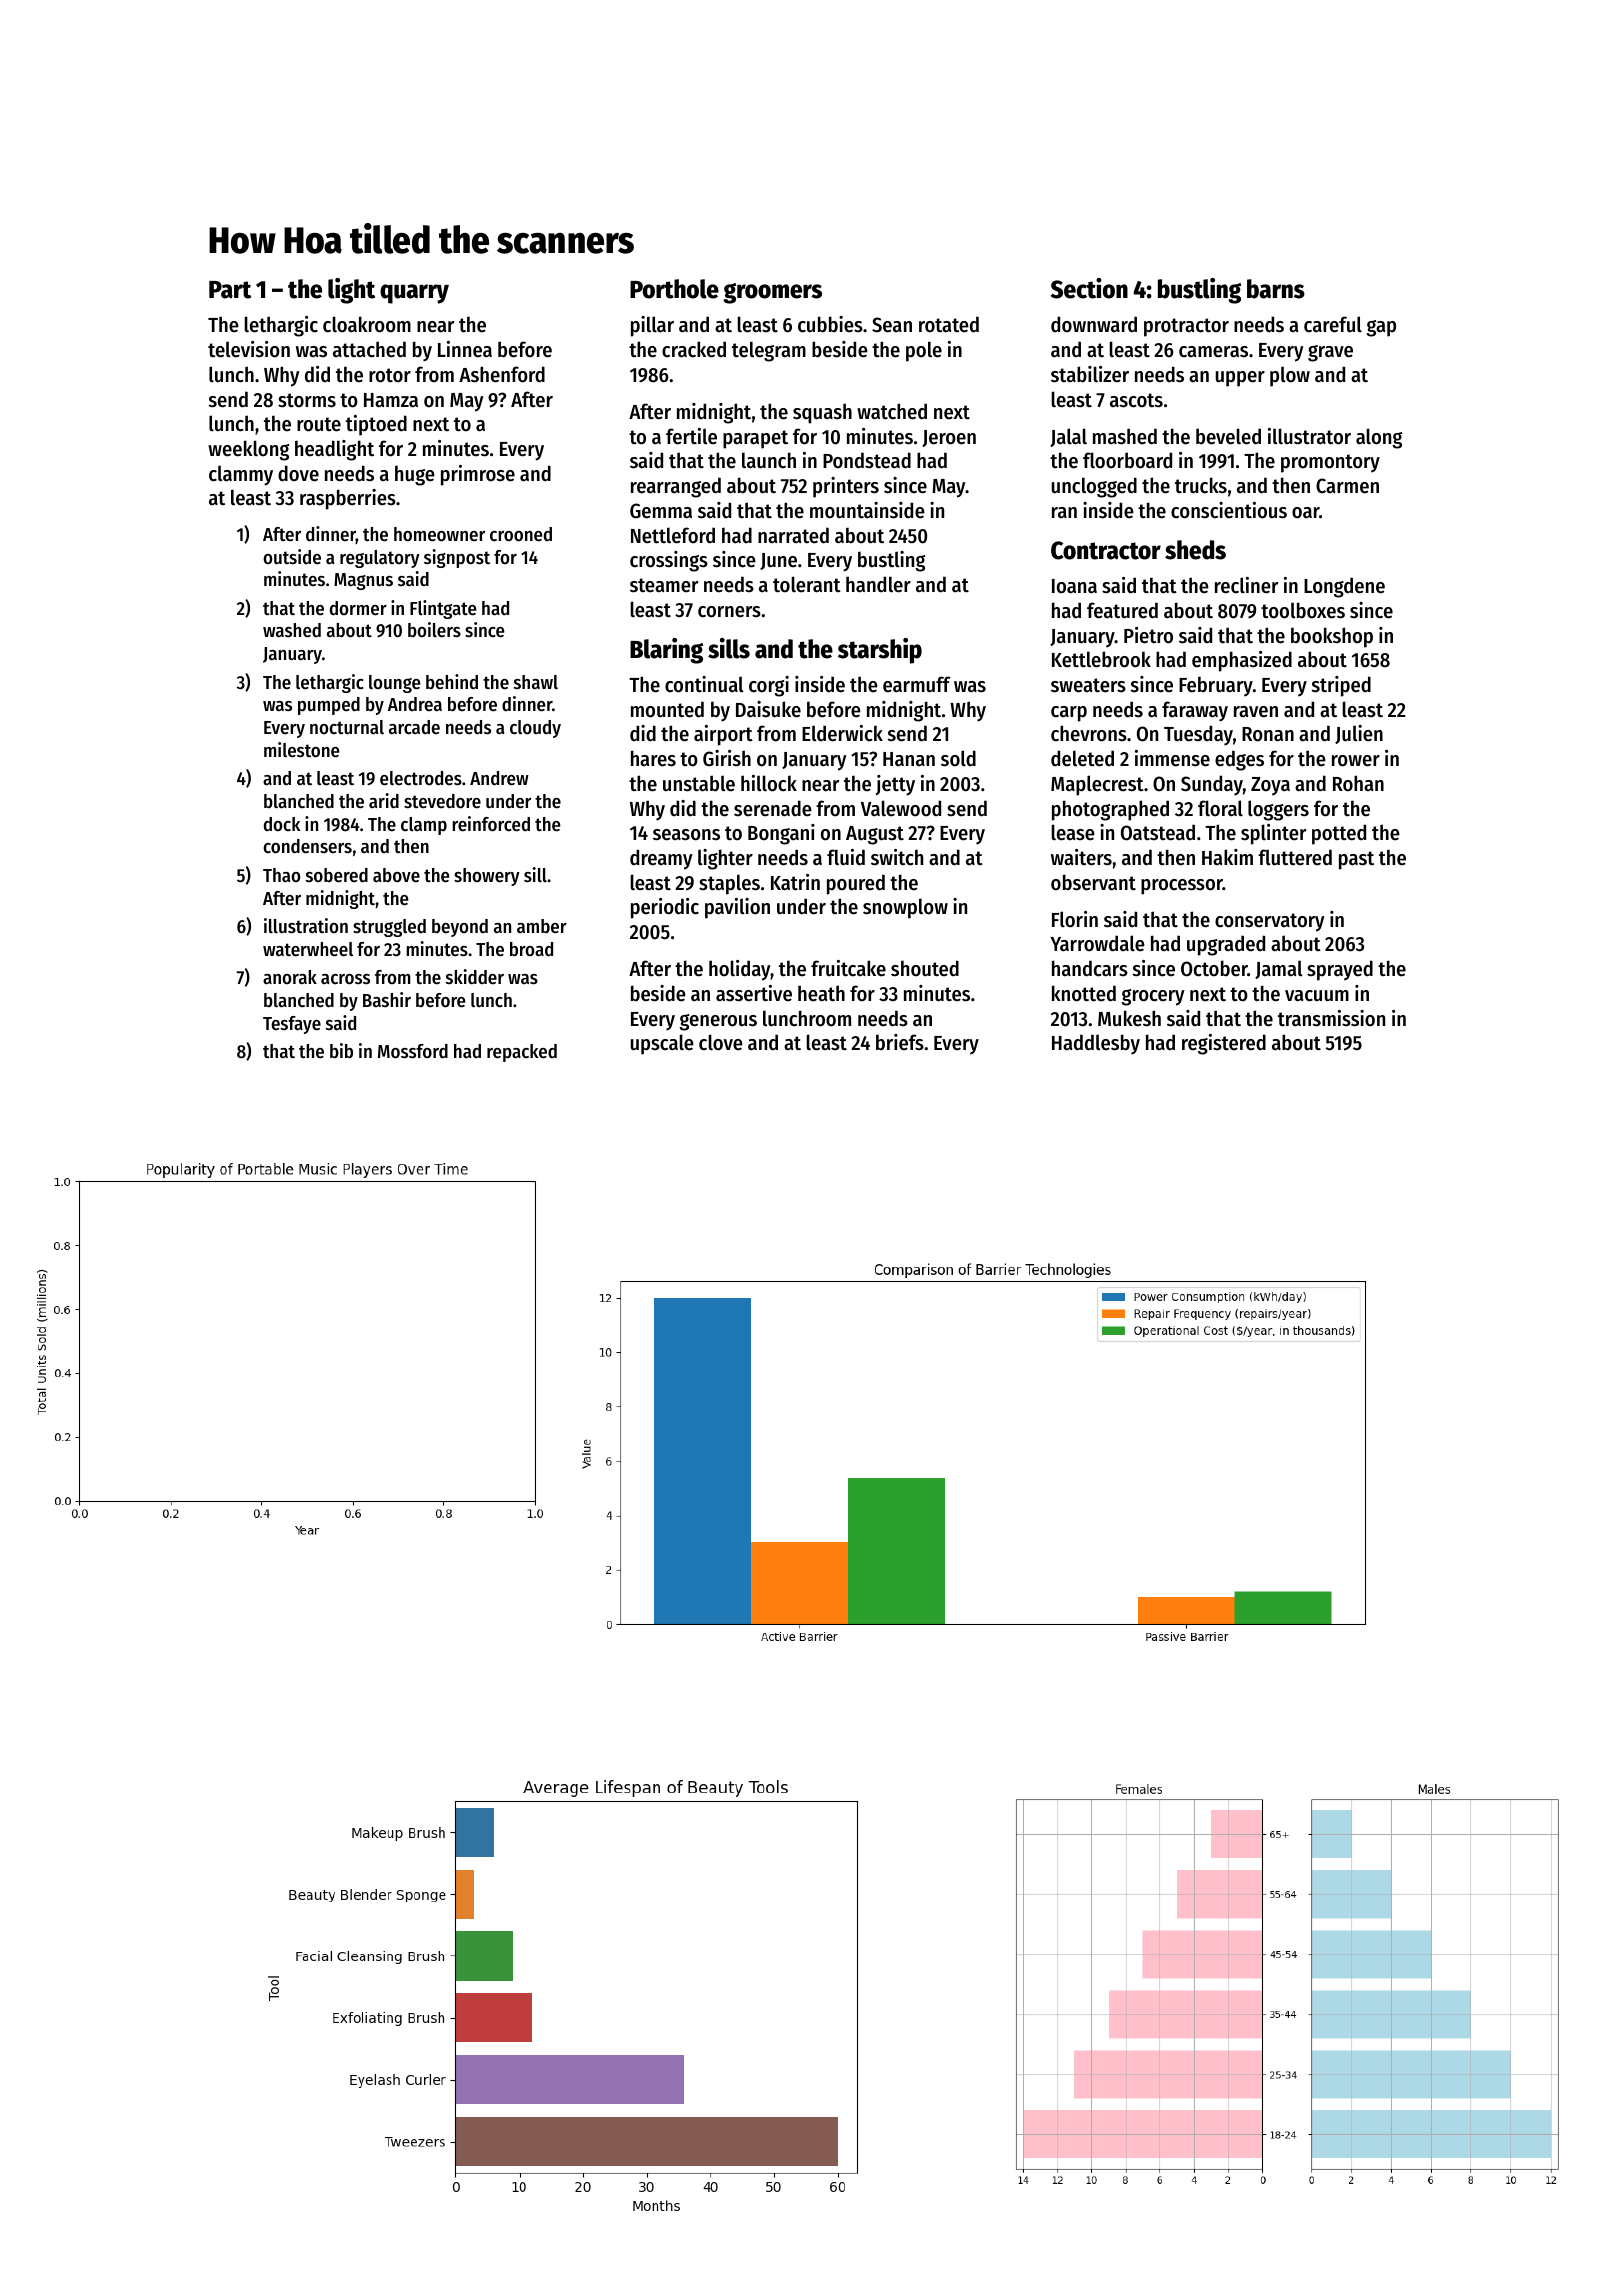 Image resolution: width=1620 pixels, height=2292 pixels. I want to click on Pondstead, so click(867, 460).
